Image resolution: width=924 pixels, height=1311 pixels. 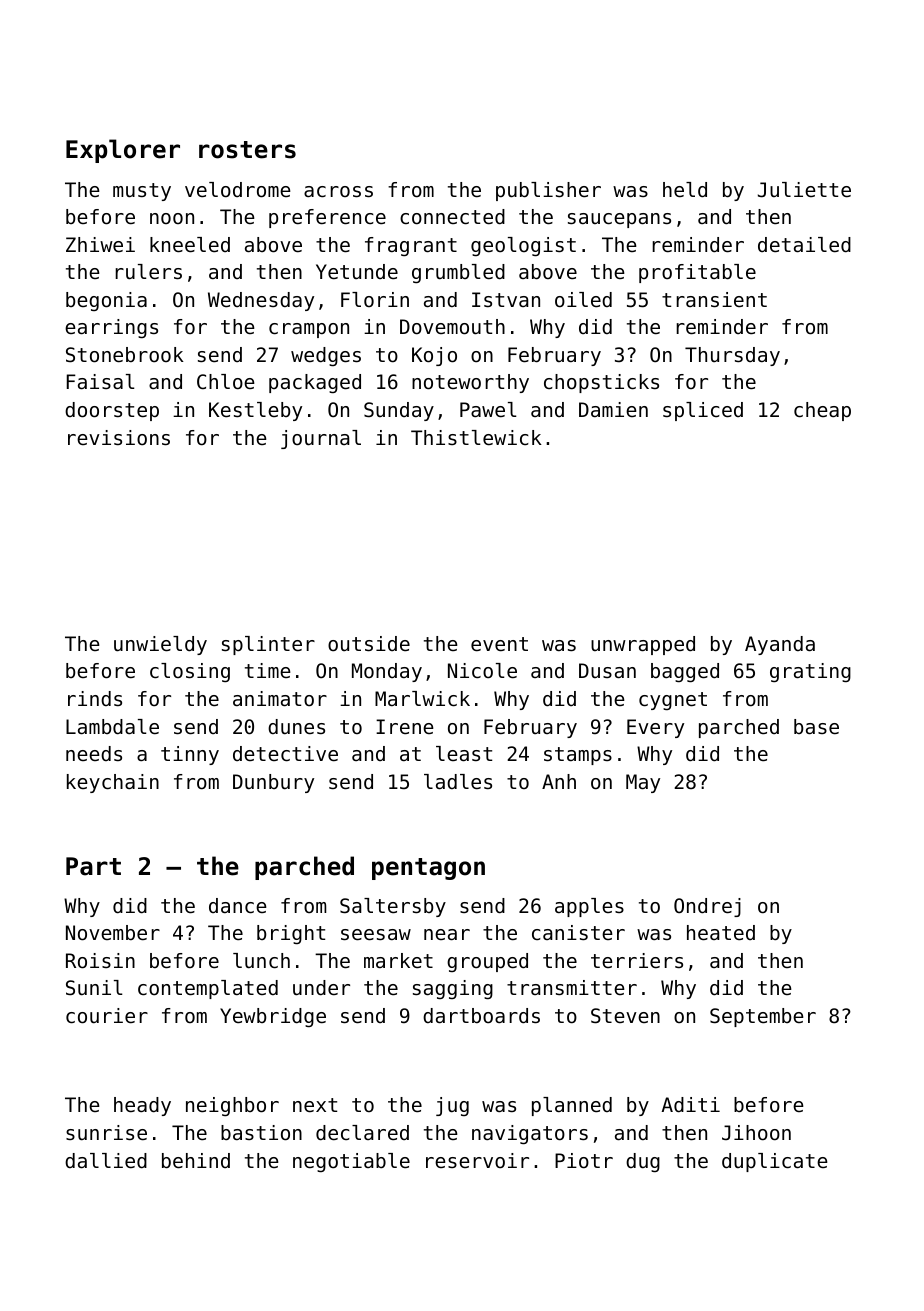 What do you see at coordinates (268, 645) in the screenshot?
I see `splinter` at bounding box center [268, 645].
